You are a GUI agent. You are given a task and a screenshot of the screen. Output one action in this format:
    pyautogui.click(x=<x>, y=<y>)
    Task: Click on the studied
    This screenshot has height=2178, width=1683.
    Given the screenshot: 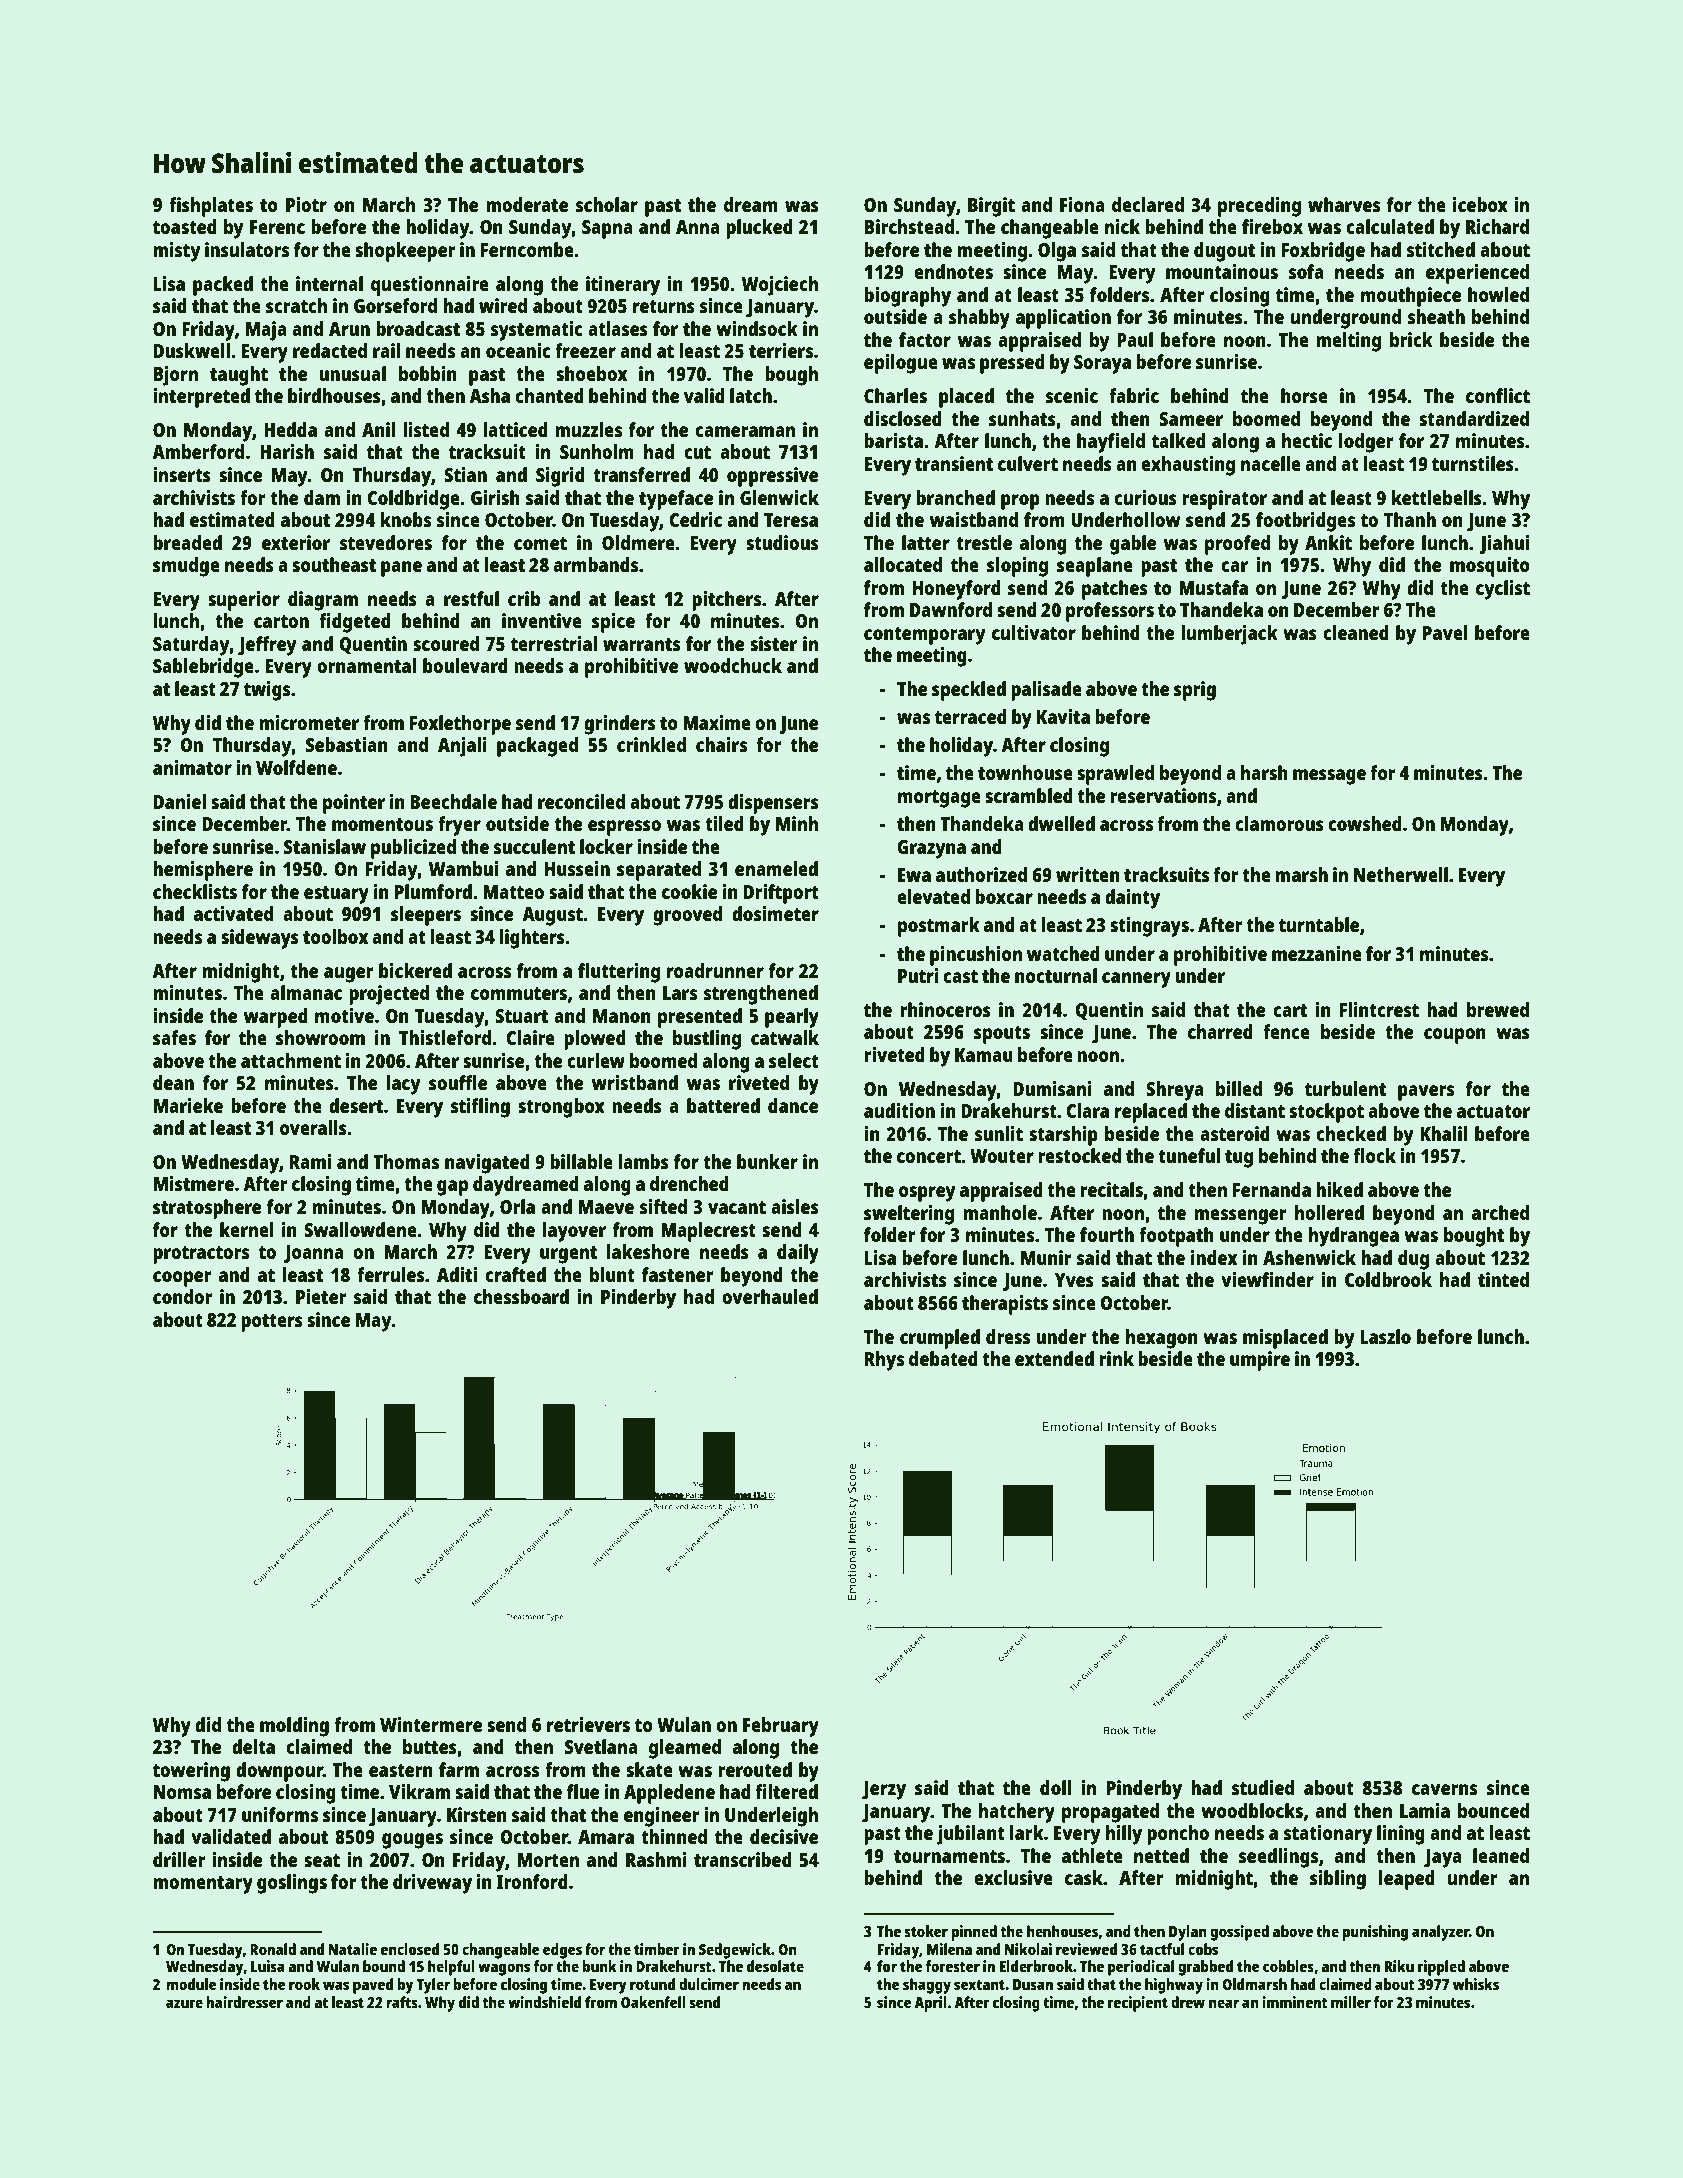 What is the action you would take?
    pyautogui.click(x=1263, y=1787)
